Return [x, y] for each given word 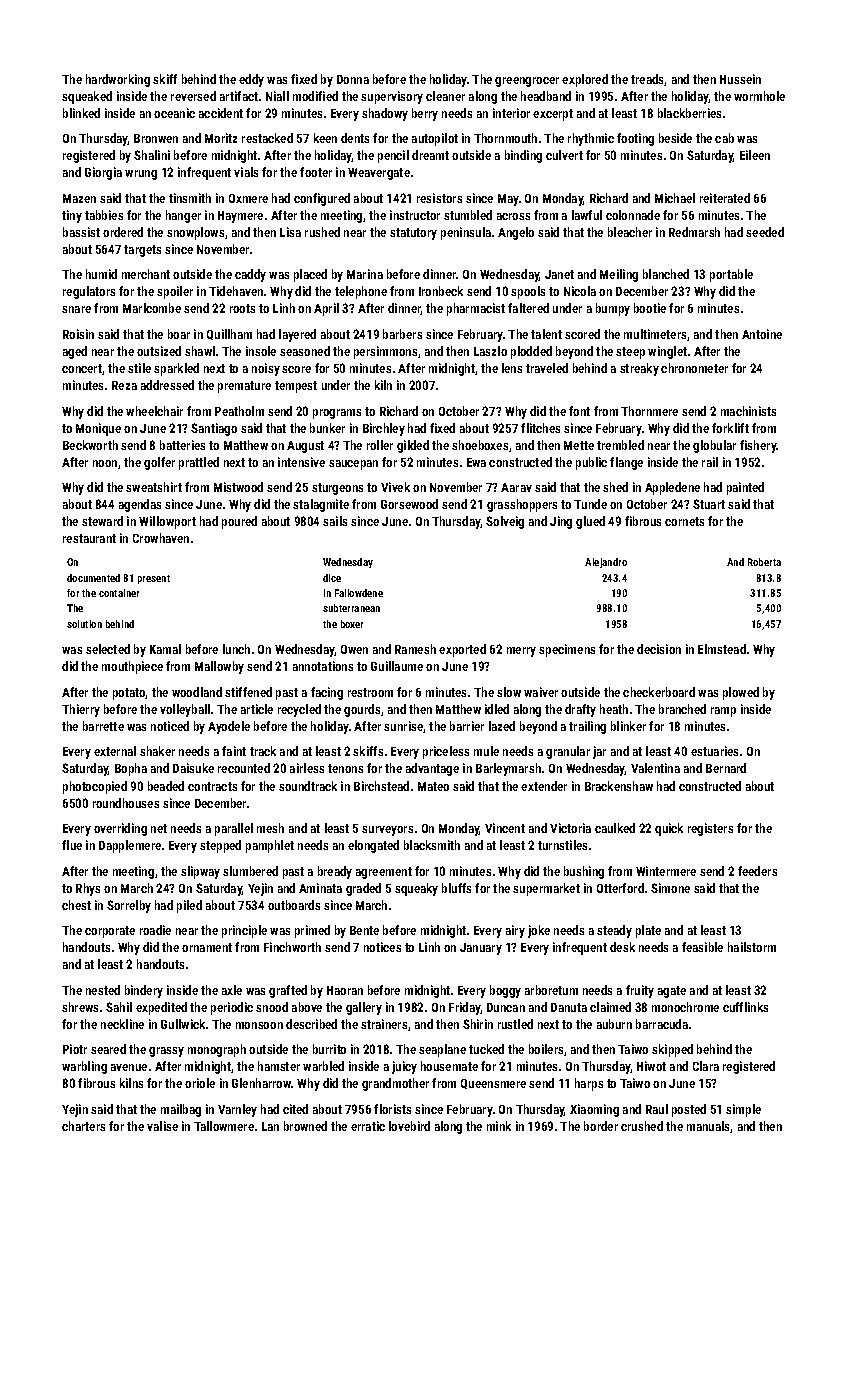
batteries [182, 445]
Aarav [516, 487]
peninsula [466, 233]
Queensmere [493, 1084]
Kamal [165, 649]
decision [659, 649]
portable [731, 275]
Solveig [505, 522]
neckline [122, 1024]
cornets [684, 521]
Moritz [221, 138]
